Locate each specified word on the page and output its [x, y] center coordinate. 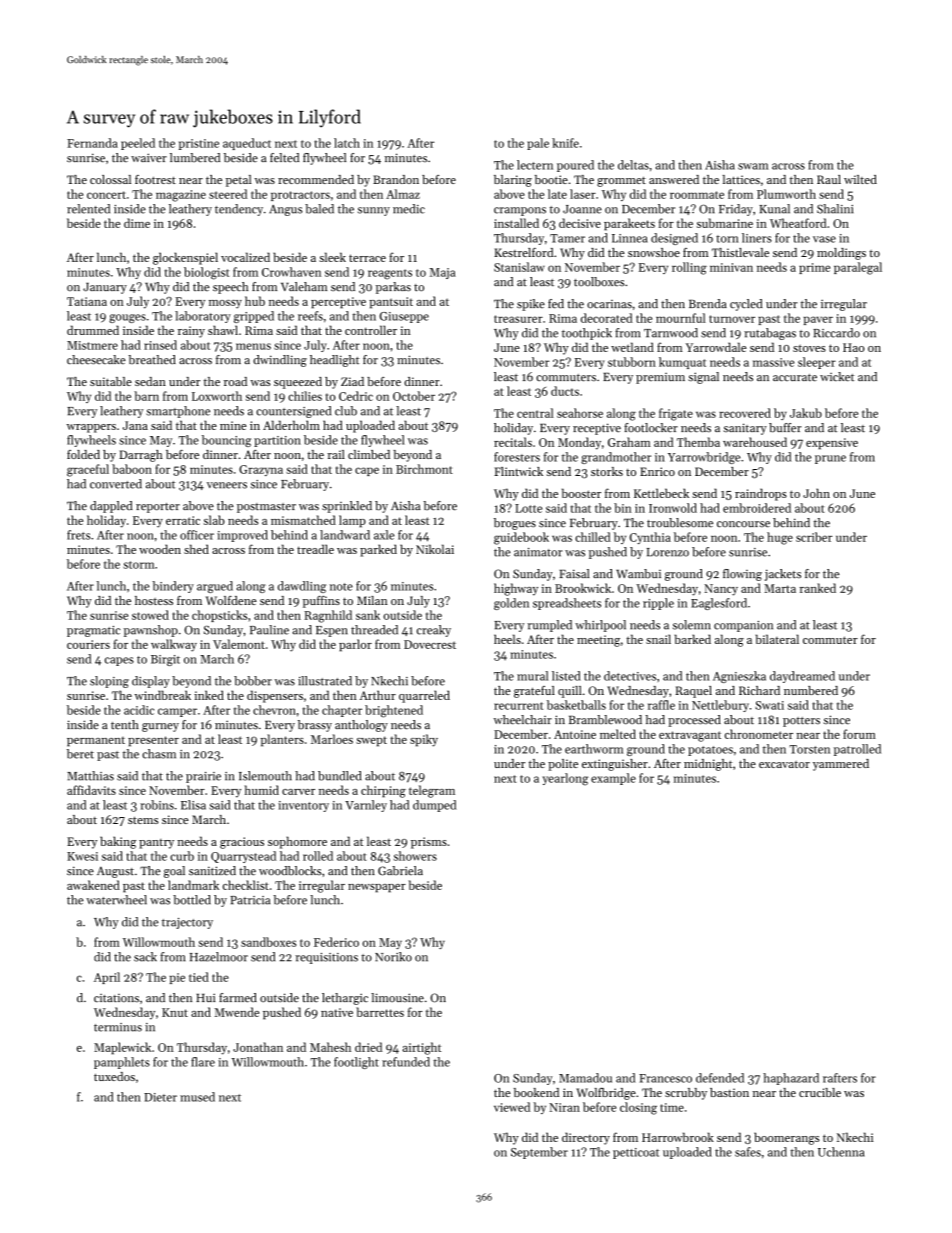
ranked [818, 588]
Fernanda [92, 143]
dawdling [302, 587]
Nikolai [435, 549]
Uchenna [841, 1152]
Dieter [160, 1097]
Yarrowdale [716, 347]
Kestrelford [524, 252]
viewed [512, 1107]
